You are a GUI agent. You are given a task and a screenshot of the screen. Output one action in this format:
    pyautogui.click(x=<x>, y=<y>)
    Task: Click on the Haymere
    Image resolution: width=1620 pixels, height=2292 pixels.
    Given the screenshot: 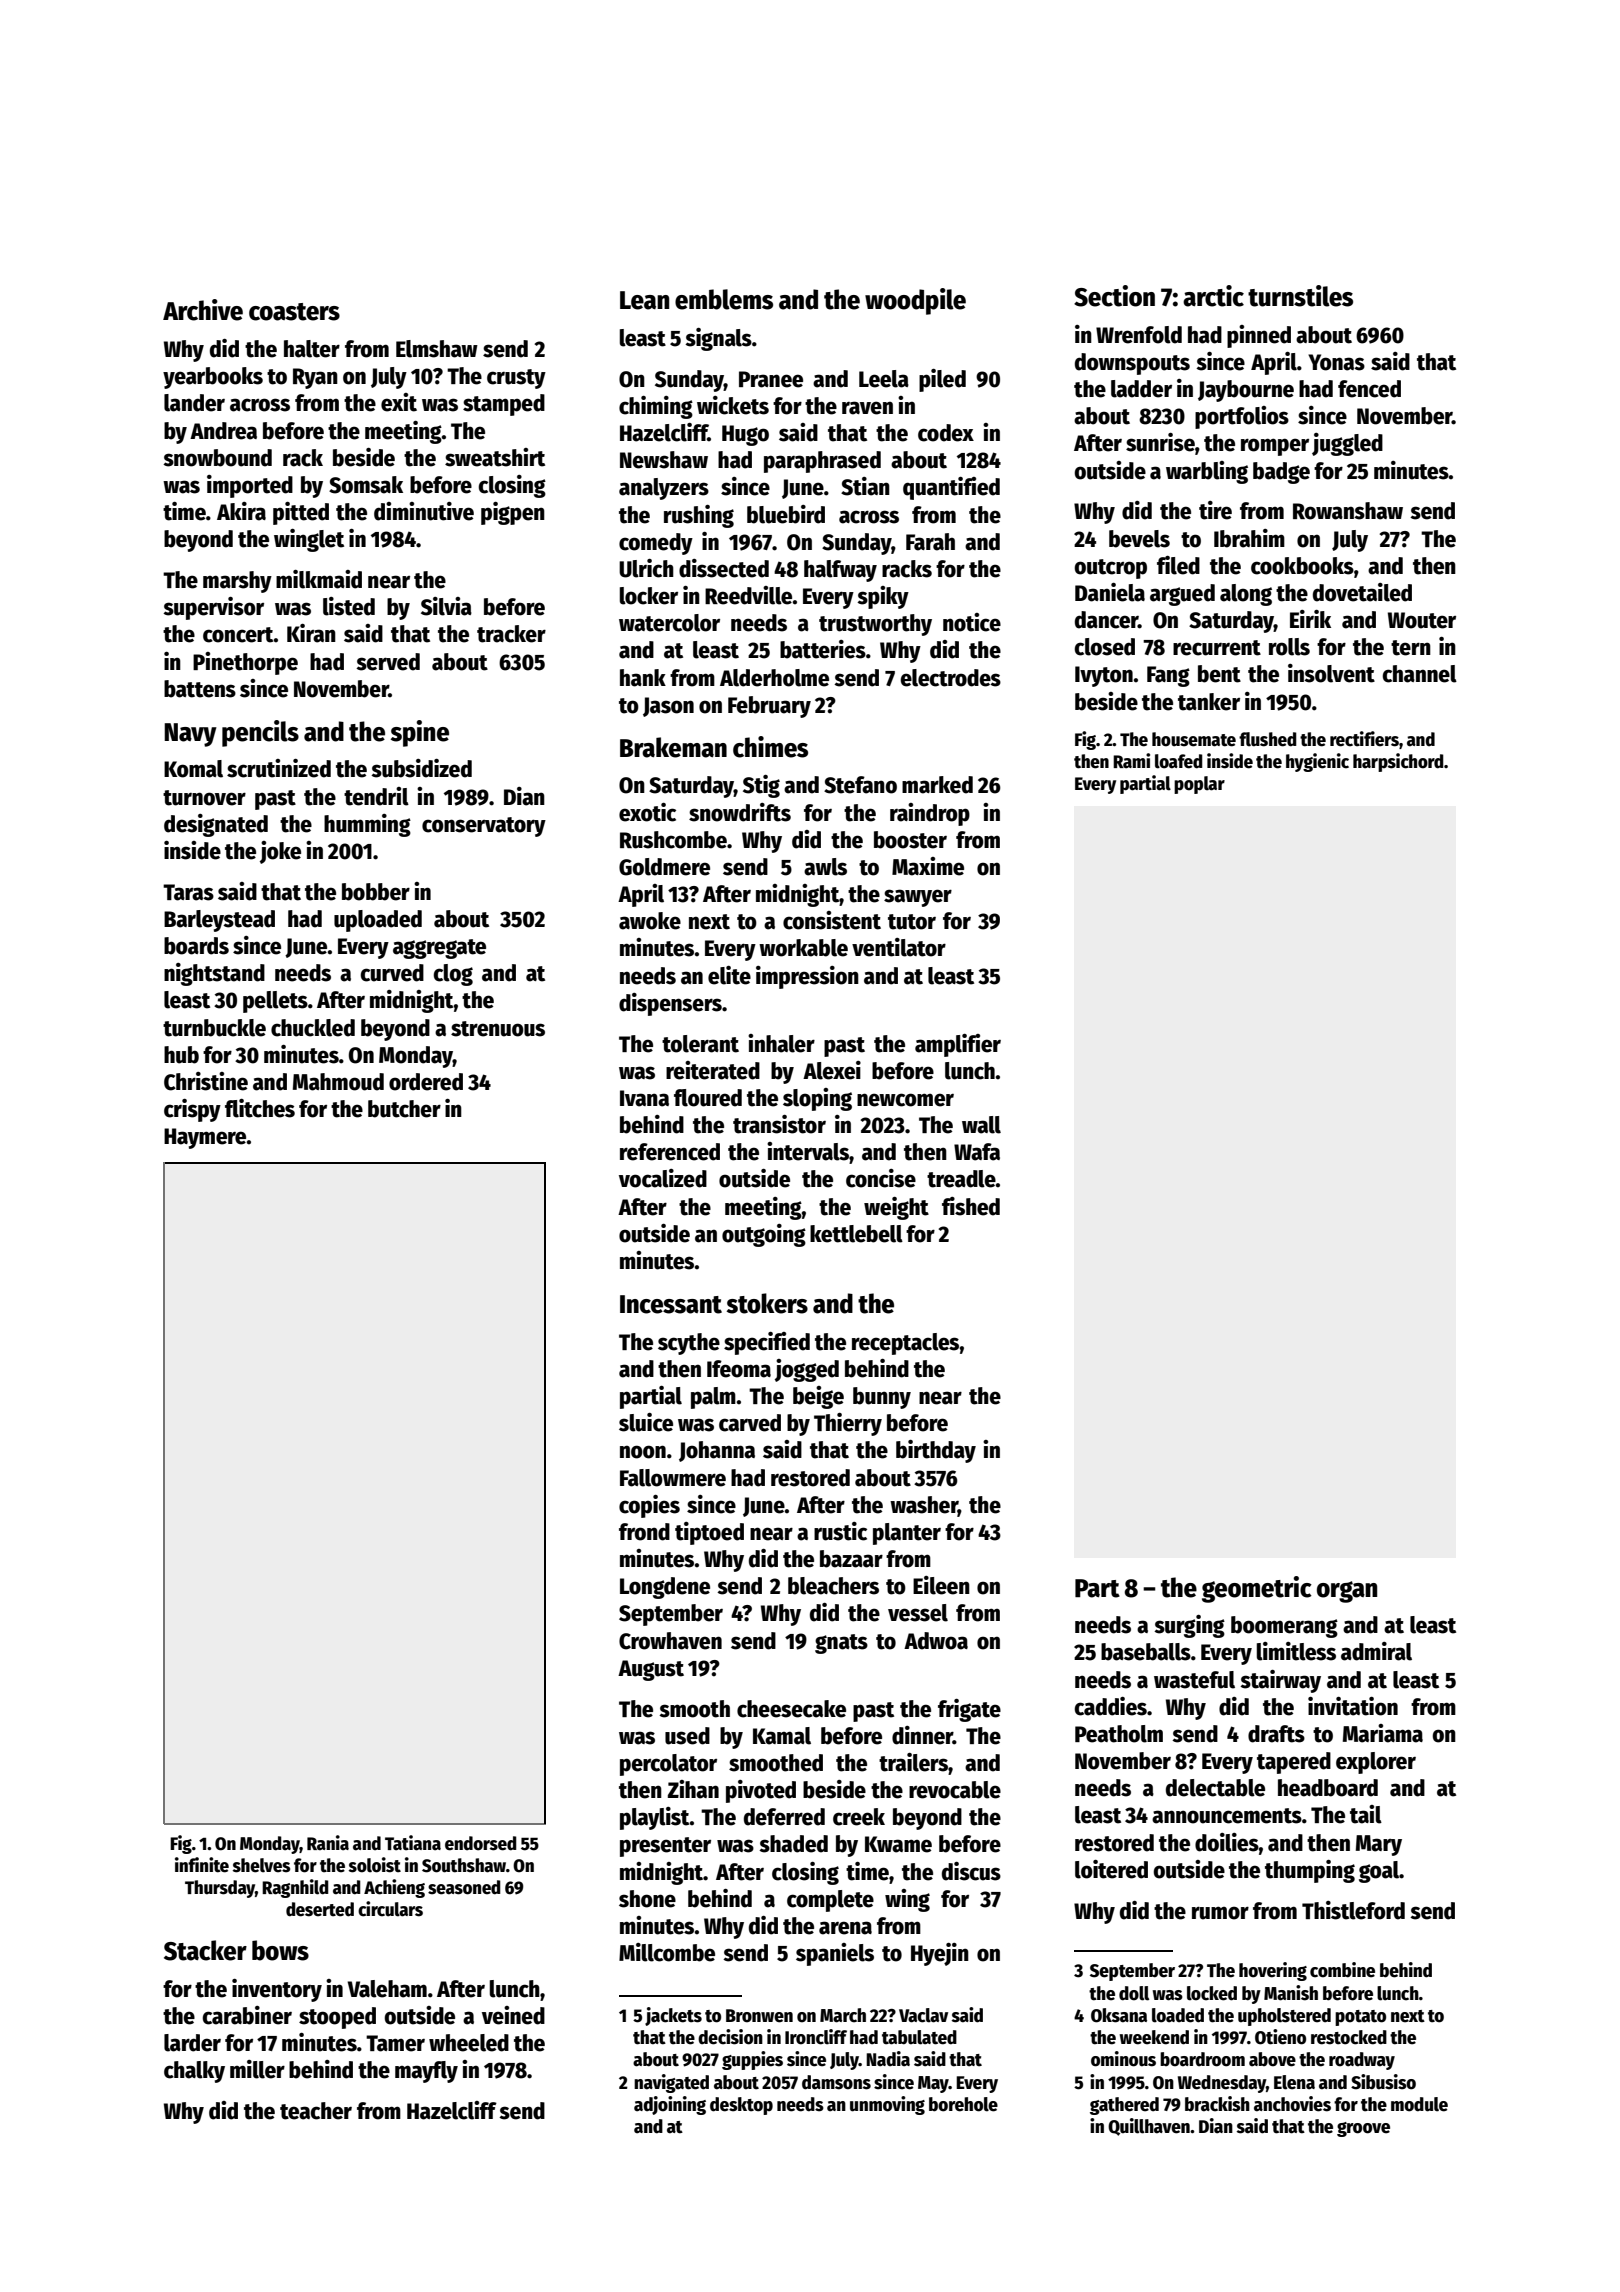 What is the action you would take?
    pyautogui.click(x=205, y=1138)
